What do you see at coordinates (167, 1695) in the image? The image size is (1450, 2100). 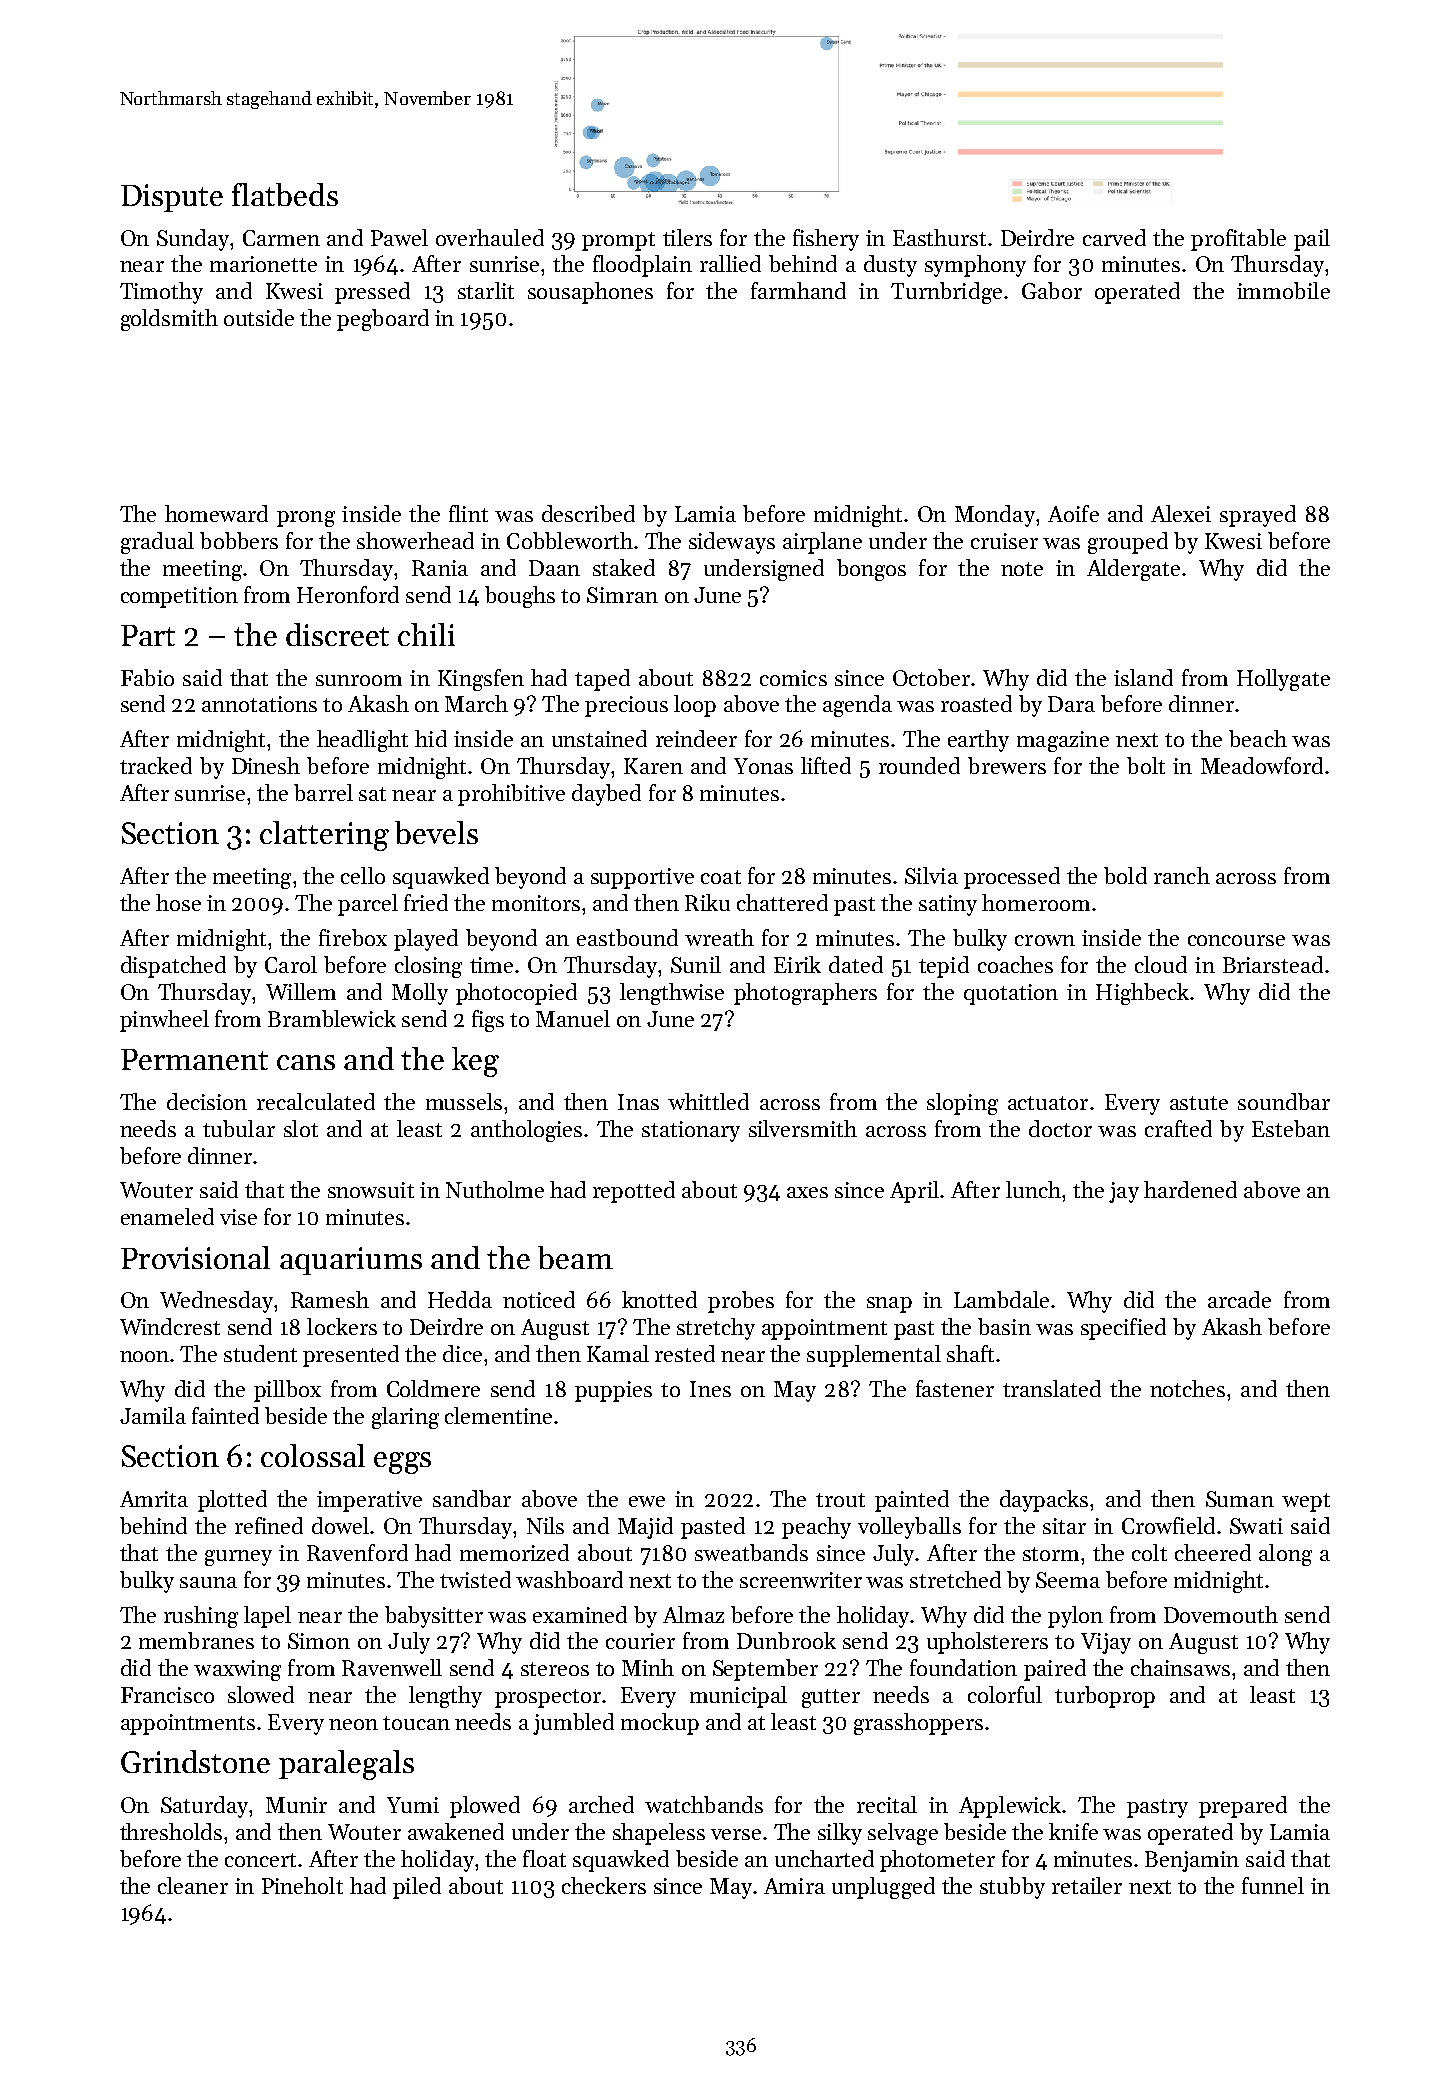 I see `Francisco` at bounding box center [167, 1695].
